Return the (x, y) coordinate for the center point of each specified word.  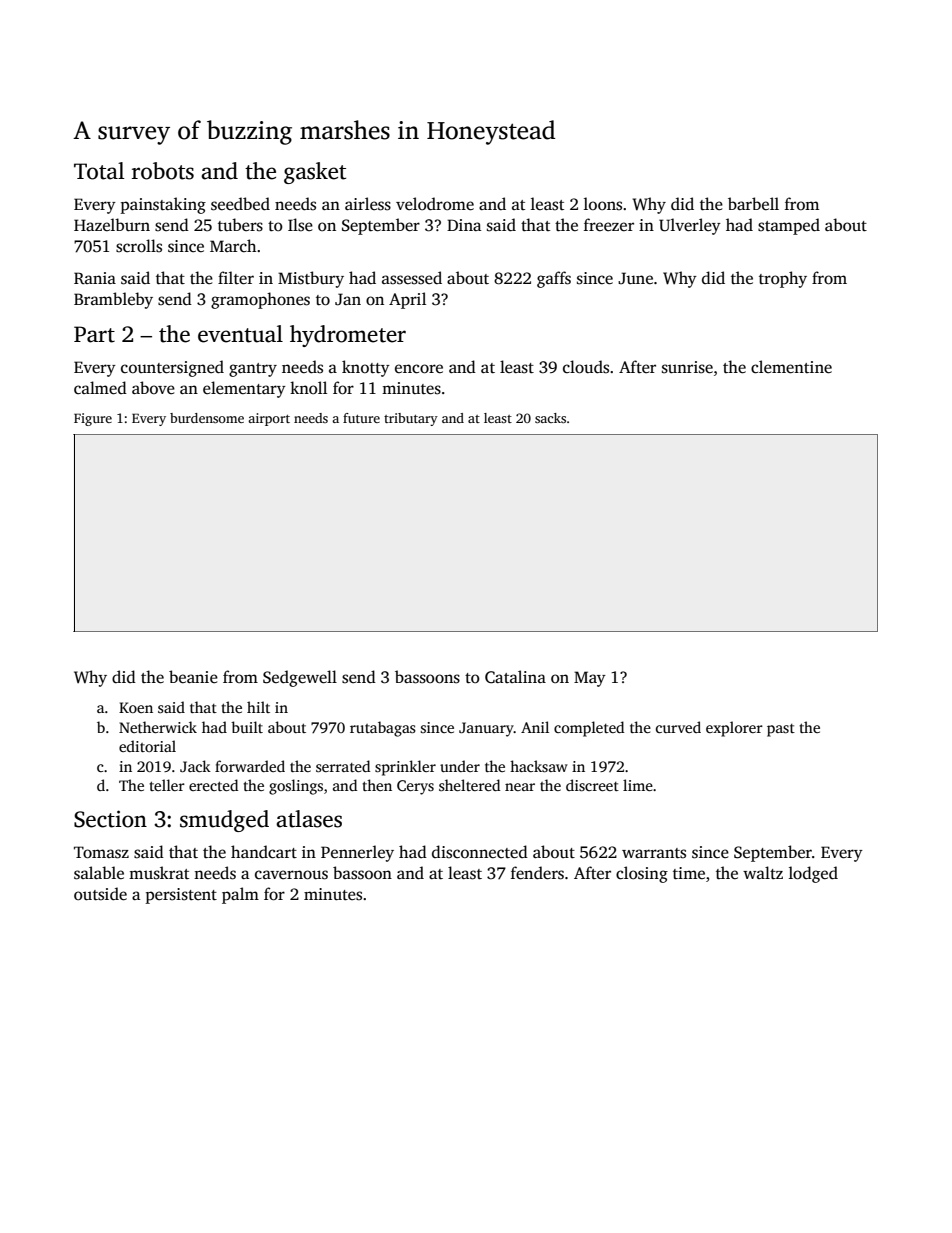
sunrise (687, 367)
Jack (195, 766)
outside (100, 894)
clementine (791, 367)
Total (99, 171)
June (635, 278)
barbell (753, 203)
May (590, 679)
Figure (93, 419)
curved (678, 727)
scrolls (139, 246)
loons (603, 204)
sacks (550, 418)
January (486, 729)
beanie (193, 676)
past (781, 730)
